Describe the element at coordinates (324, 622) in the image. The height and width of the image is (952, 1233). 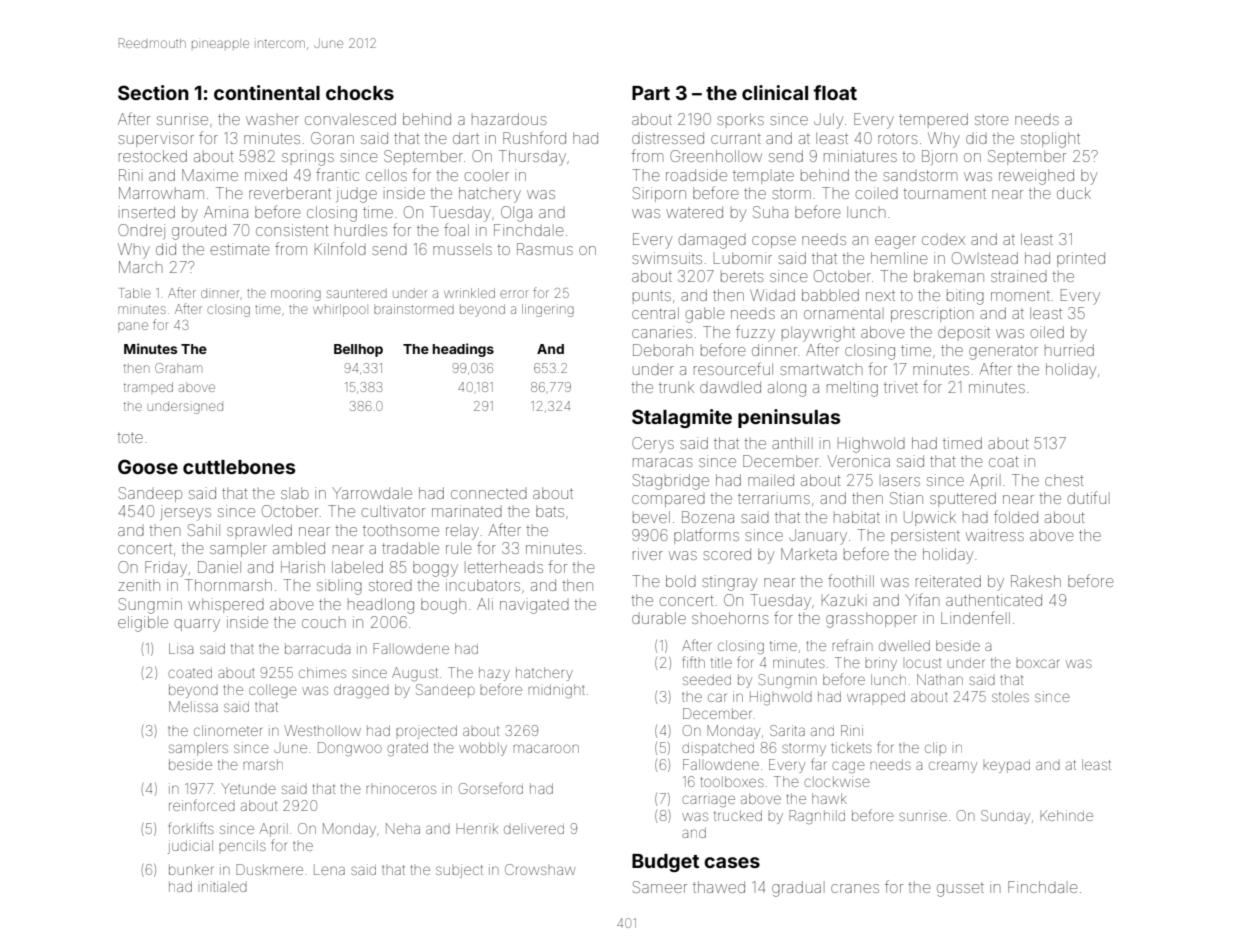
I see `couch` at that location.
